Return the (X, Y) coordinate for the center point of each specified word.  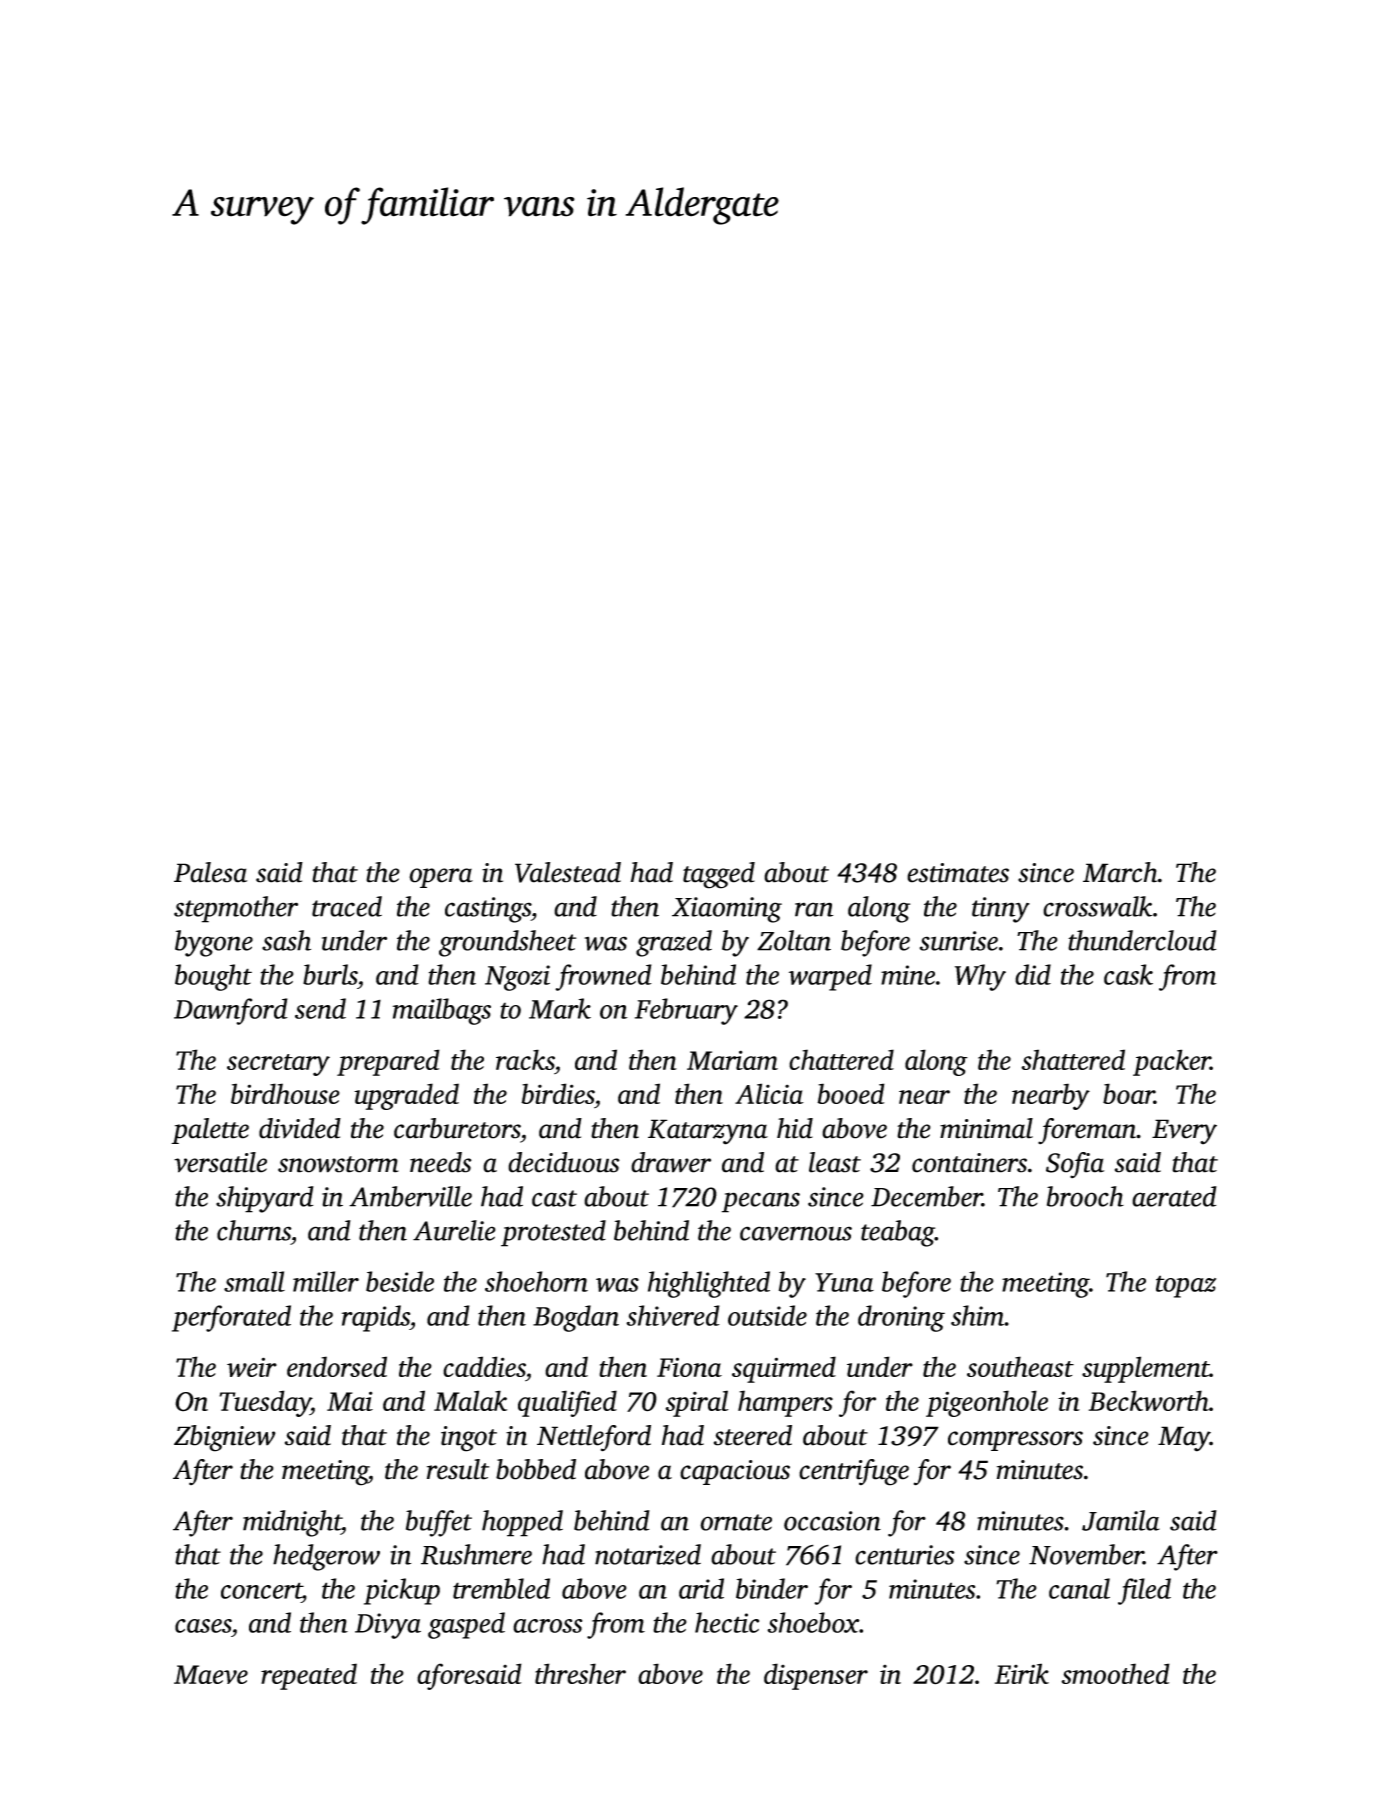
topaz (1186, 1286)
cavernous (796, 1233)
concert (261, 1590)
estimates (958, 873)
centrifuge (854, 1472)
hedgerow (326, 1557)
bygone (214, 943)
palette (210, 1131)
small (254, 1281)
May (1184, 1439)
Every (1184, 1132)
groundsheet (507, 943)
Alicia (769, 1093)
